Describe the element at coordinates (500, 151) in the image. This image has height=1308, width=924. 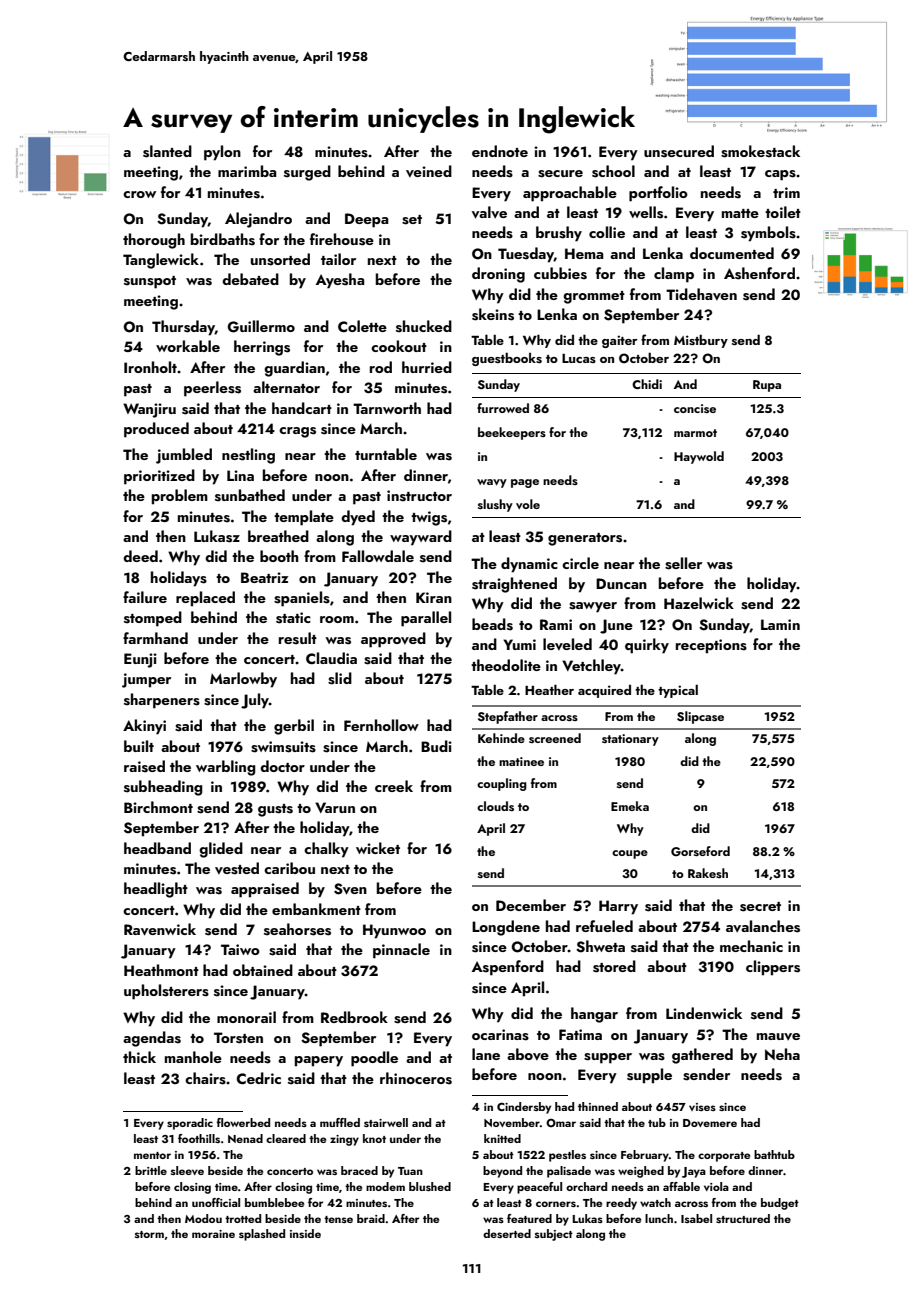
I see `endnote` at that location.
